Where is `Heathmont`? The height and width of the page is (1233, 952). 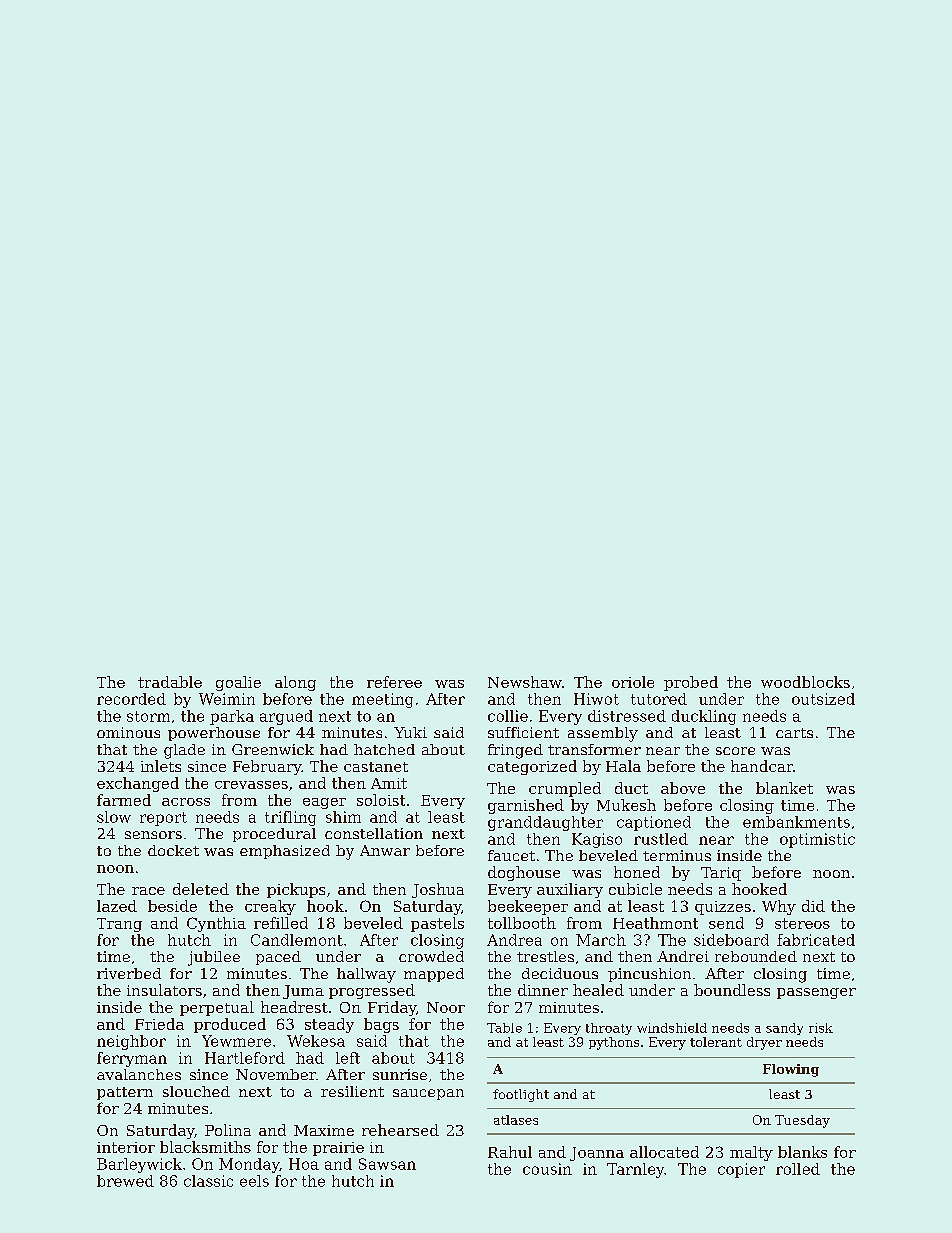
Heathmont is located at coordinates (655, 923).
